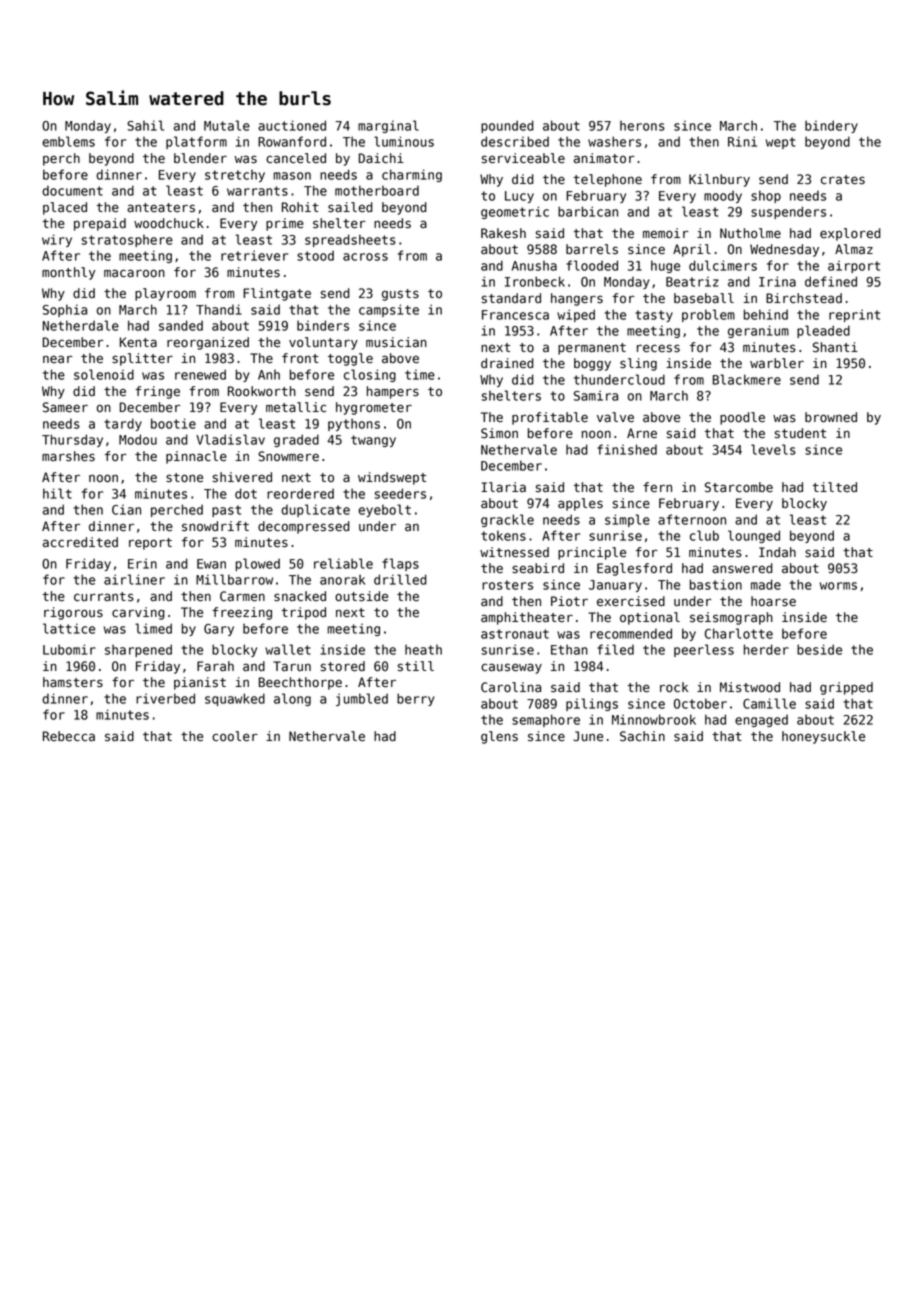  I want to click on charming, so click(412, 175).
